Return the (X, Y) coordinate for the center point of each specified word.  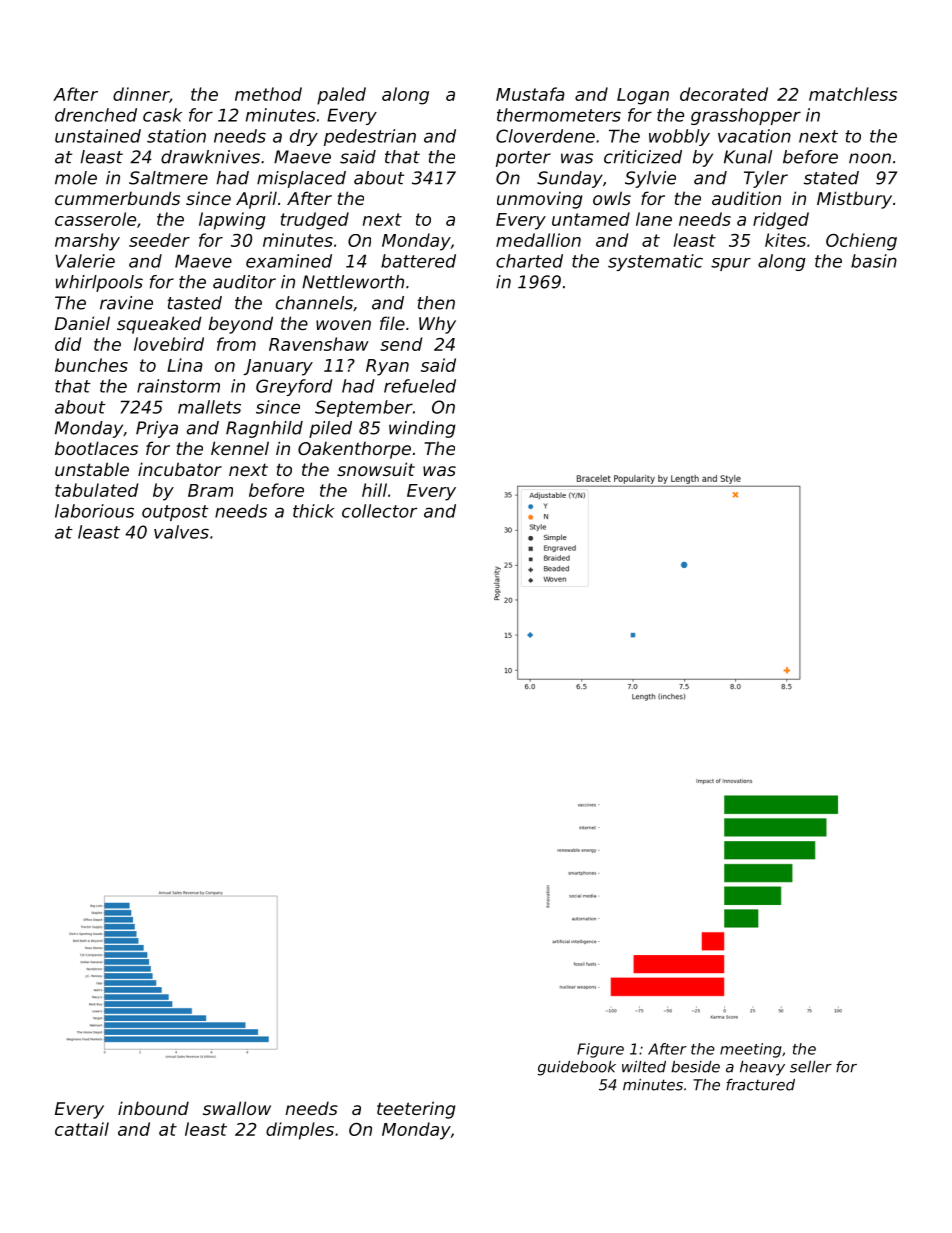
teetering (416, 1110)
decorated (724, 94)
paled (341, 96)
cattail (82, 1129)
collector (379, 511)
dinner (141, 94)
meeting (751, 1050)
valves (181, 532)
